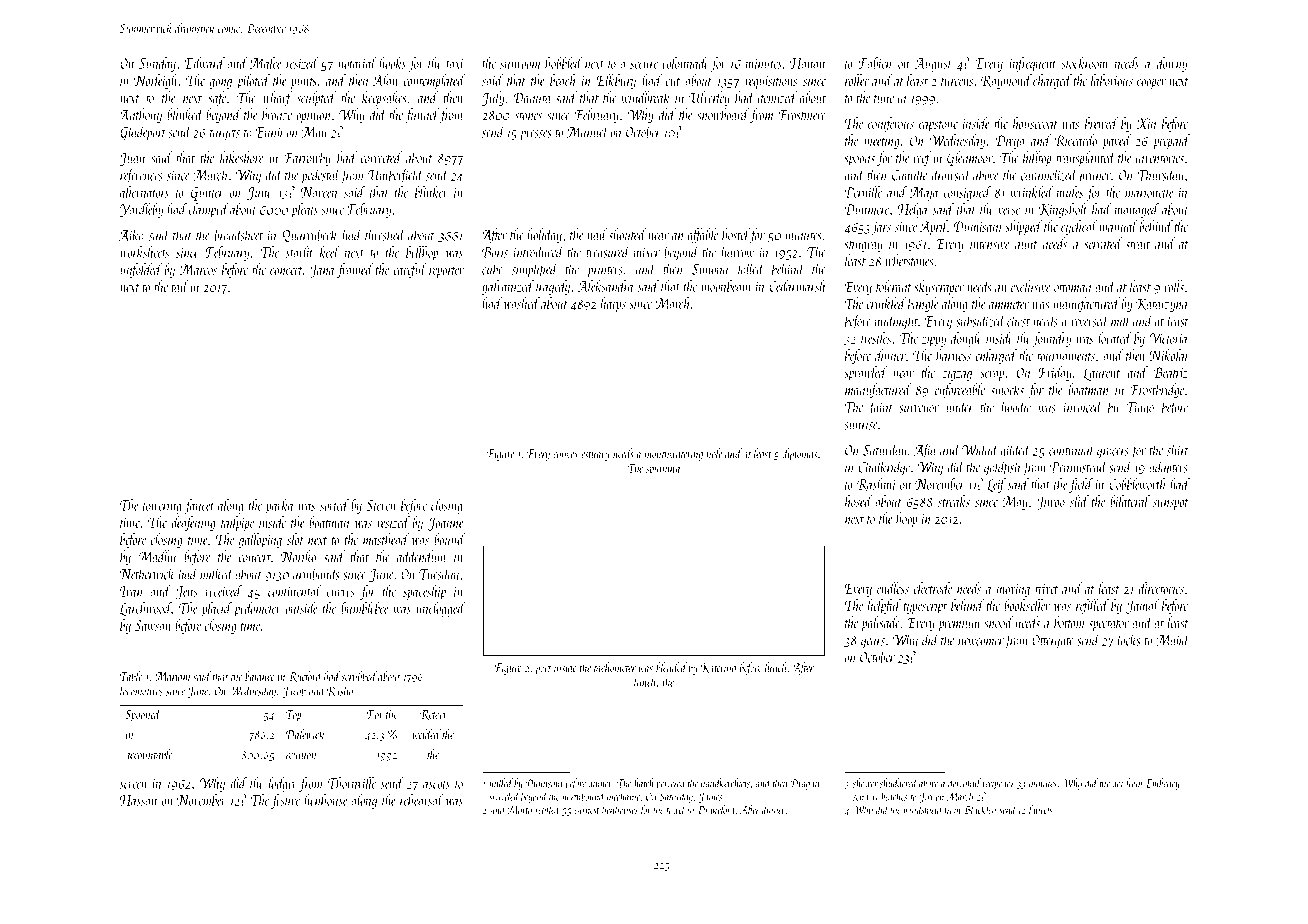 The image size is (1308, 924). I want to click on Joanne, so click(446, 524).
